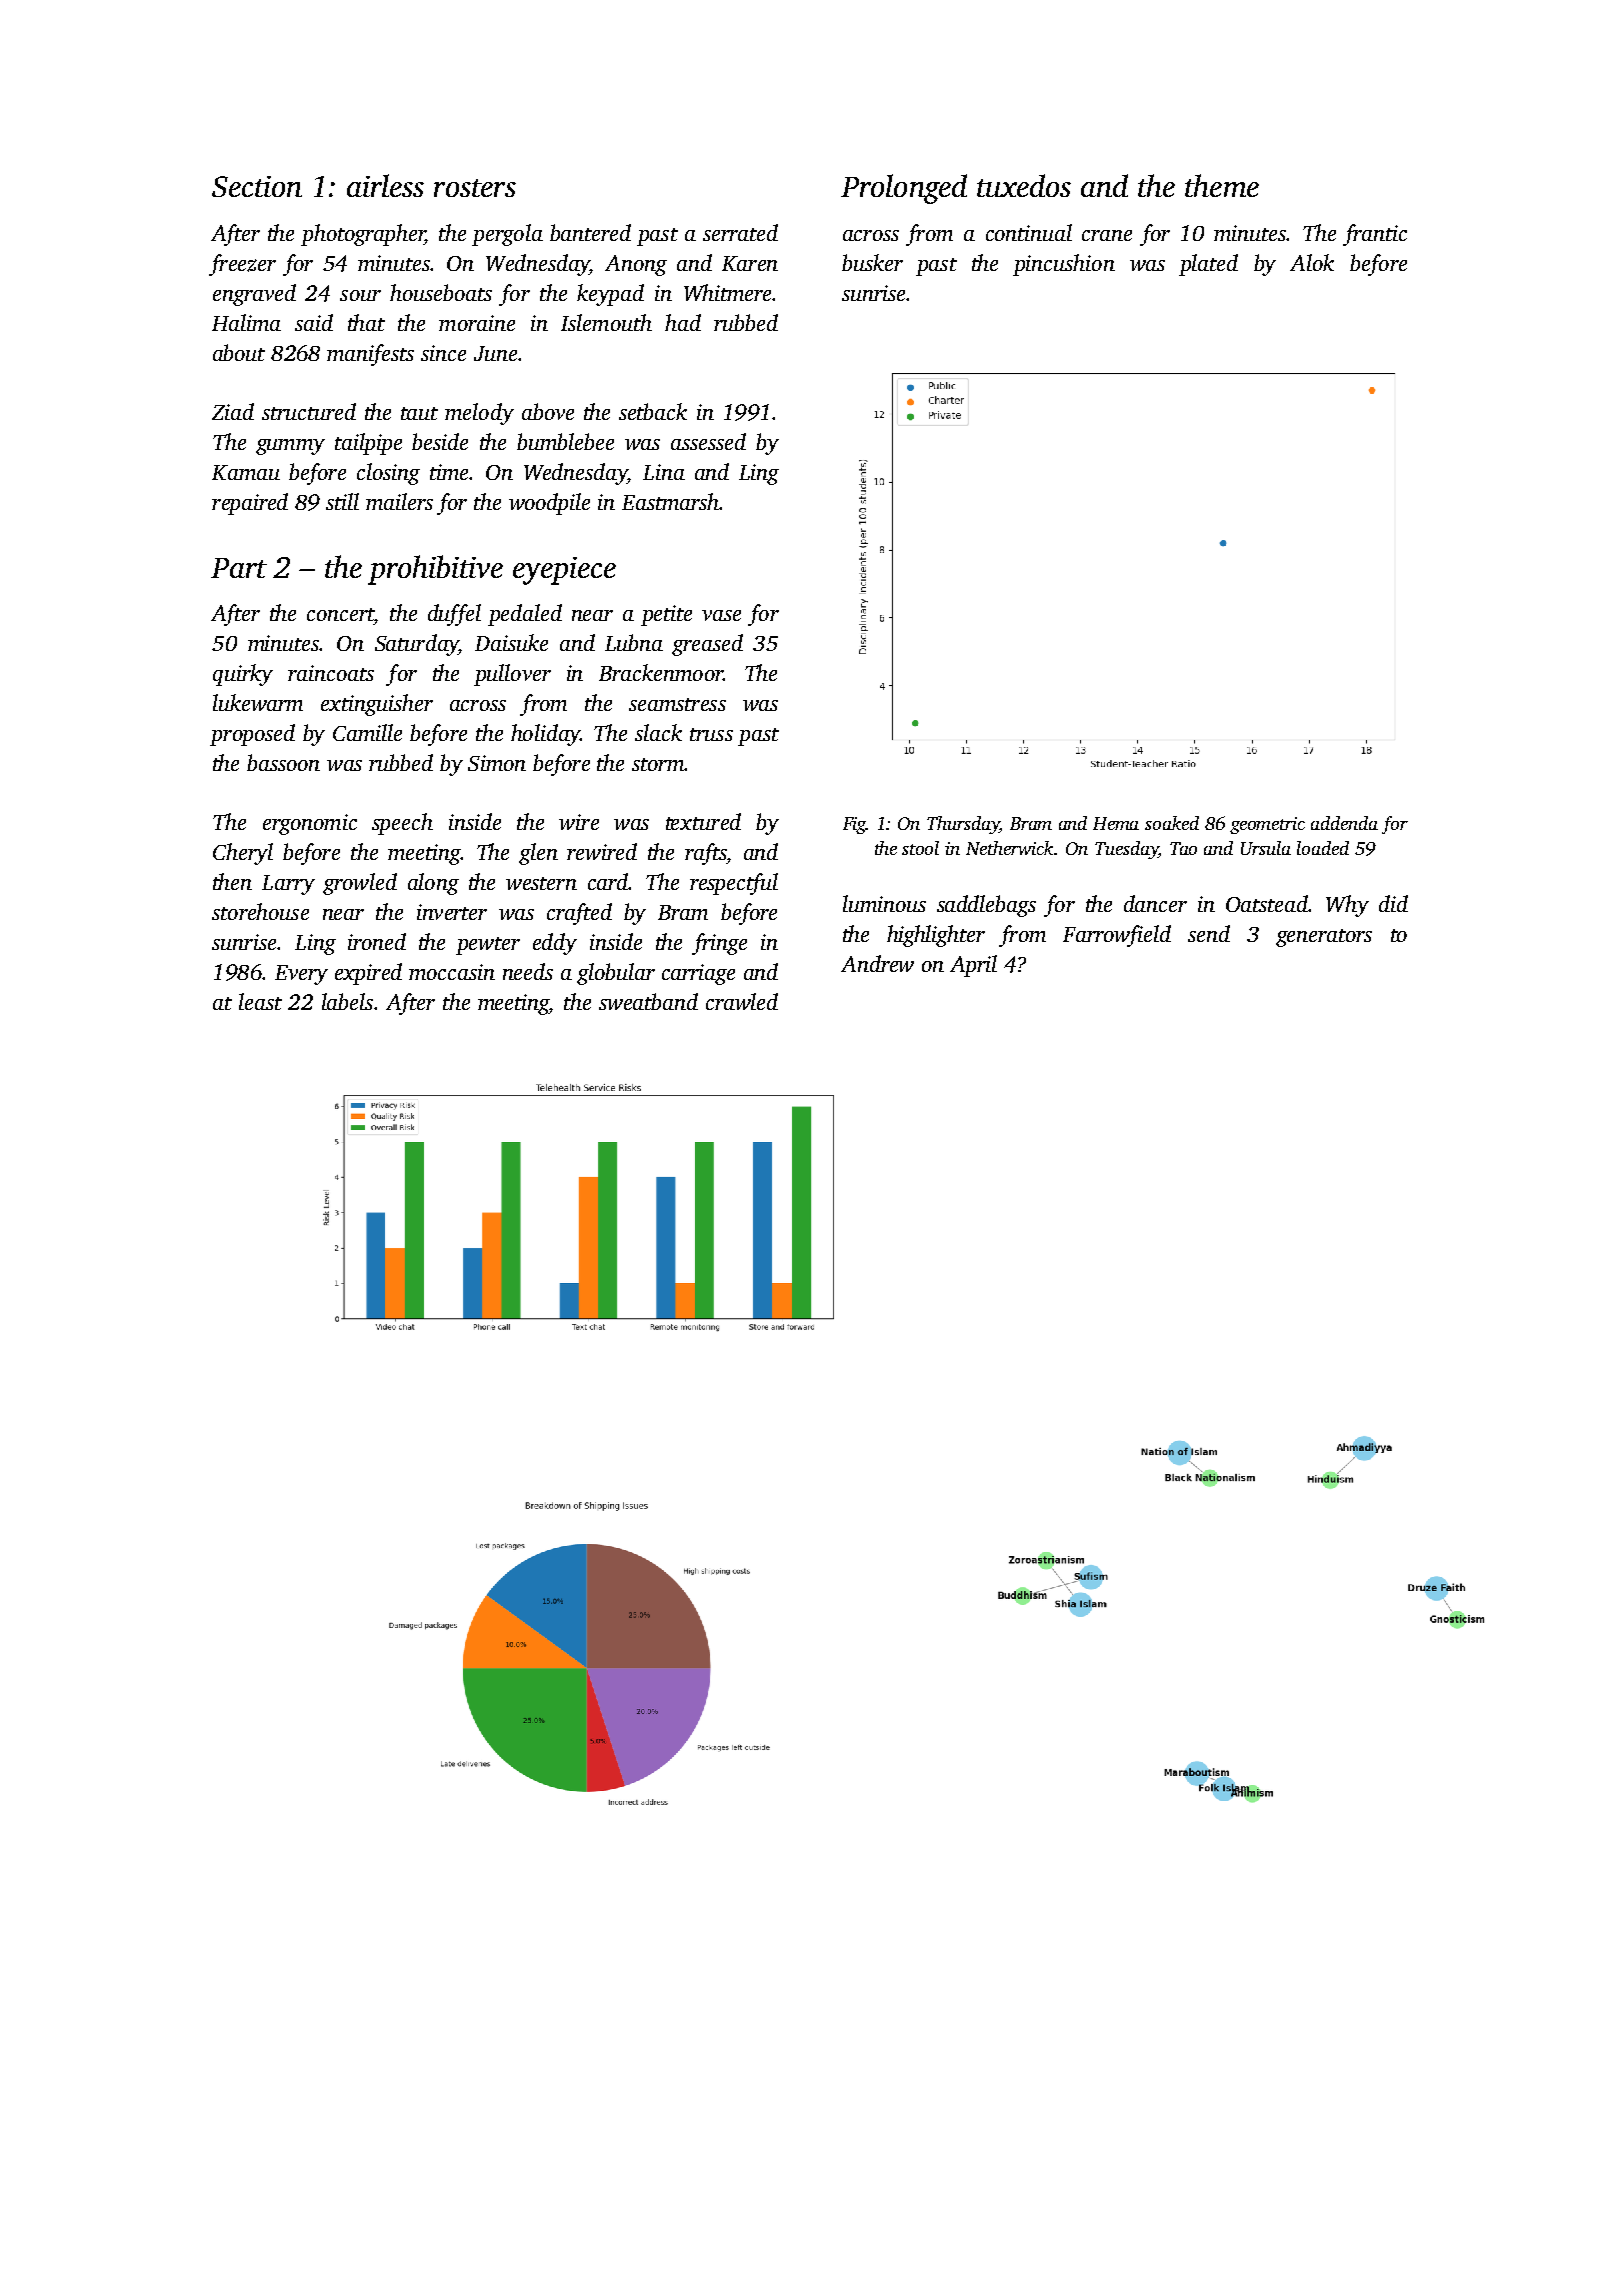 The height and width of the screenshot is (2292, 1620). What do you see at coordinates (742, 1001) in the screenshot?
I see `crawled` at bounding box center [742, 1001].
